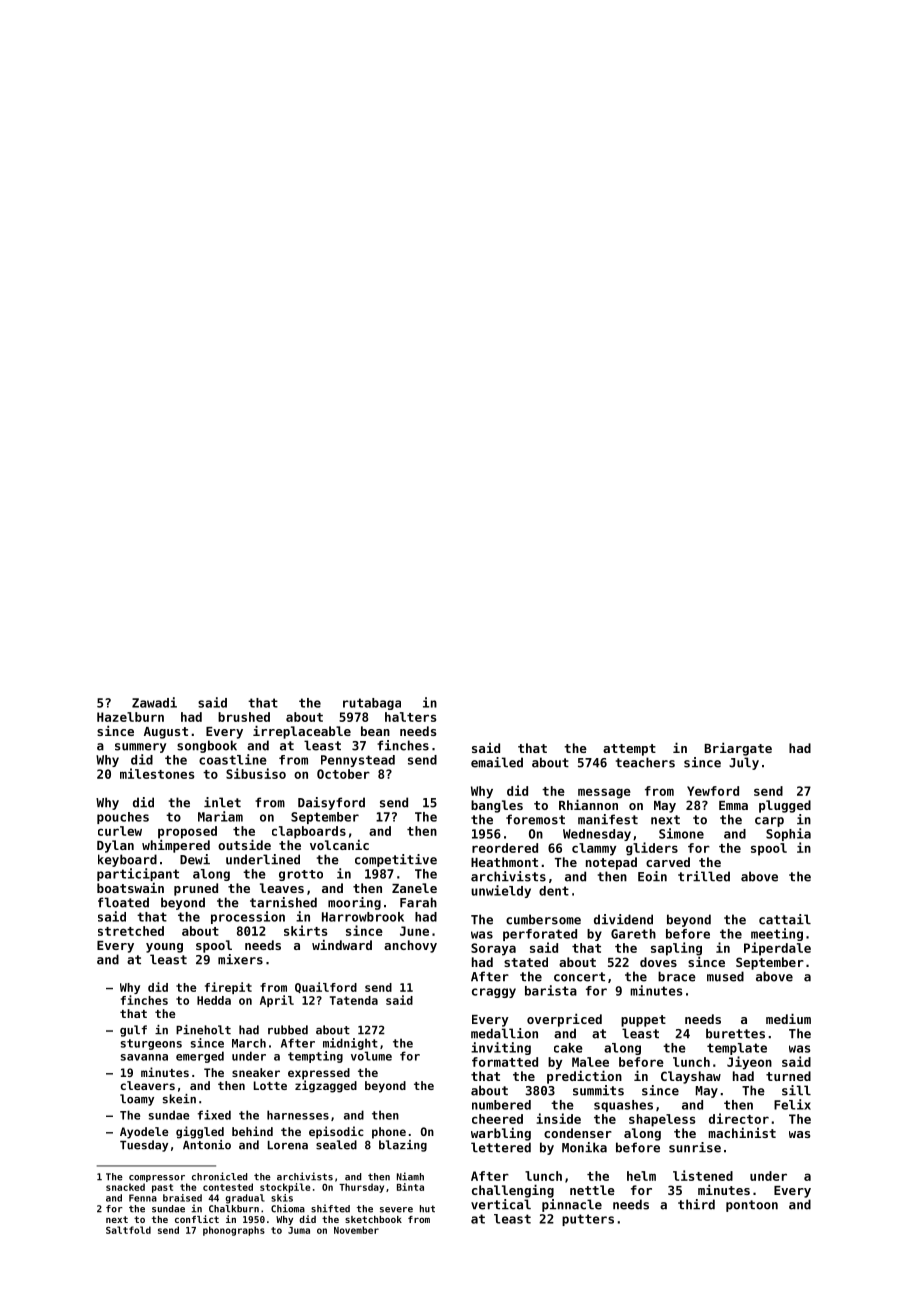 Image resolution: width=908 pixels, height=1316 pixels. What do you see at coordinates (342, 944) in the screenshot?
I see `windward` at bounding box center [342, 944].
